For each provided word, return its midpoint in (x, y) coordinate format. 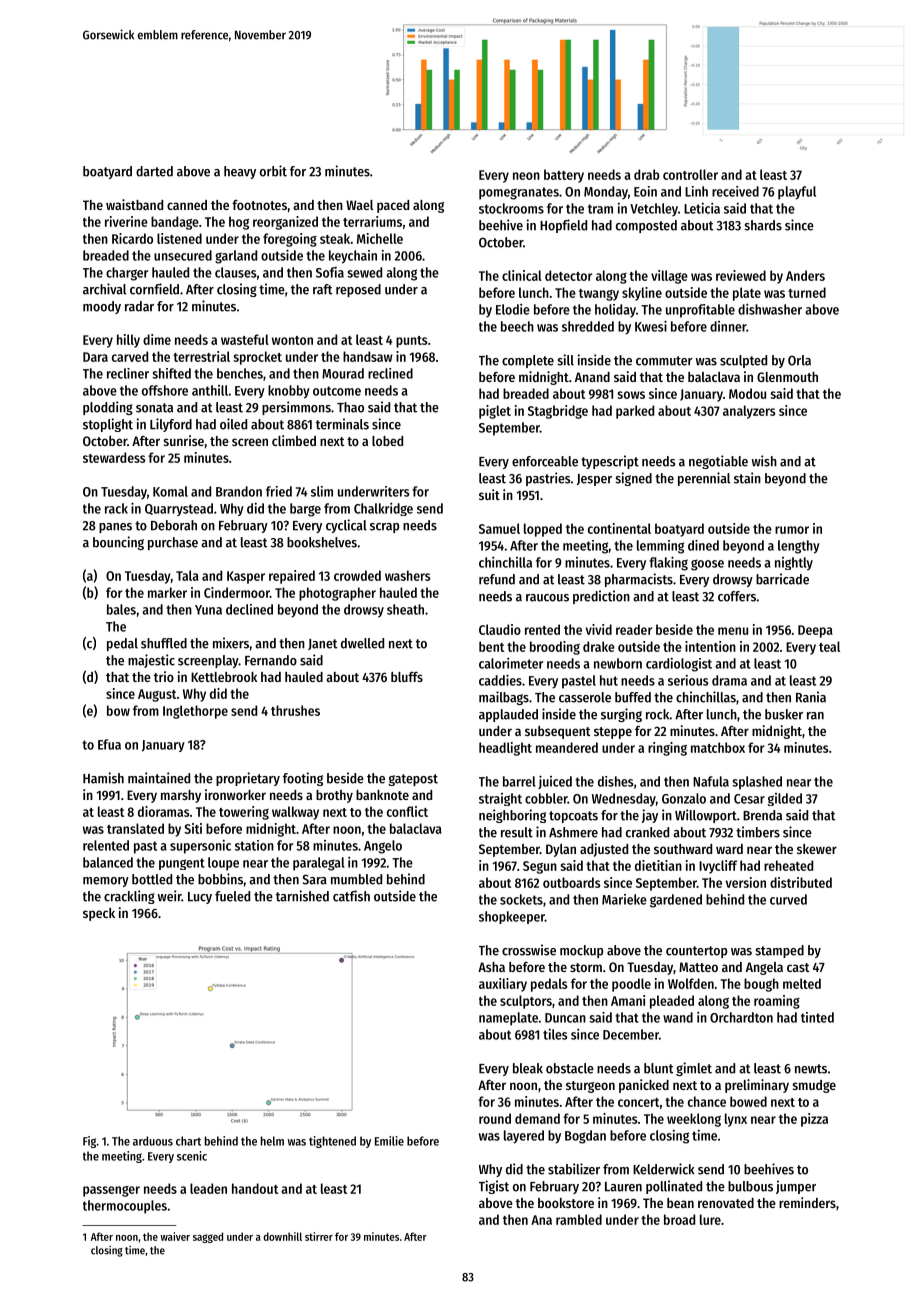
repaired (292, 577)
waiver (175, 1236)
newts (811, 1069)
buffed (633, 697)
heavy (240, 172)
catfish (351, 896)
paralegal (319, 864)
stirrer (319, 1236)
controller (690, 174)
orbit (273, 171)
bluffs (407, 677)
